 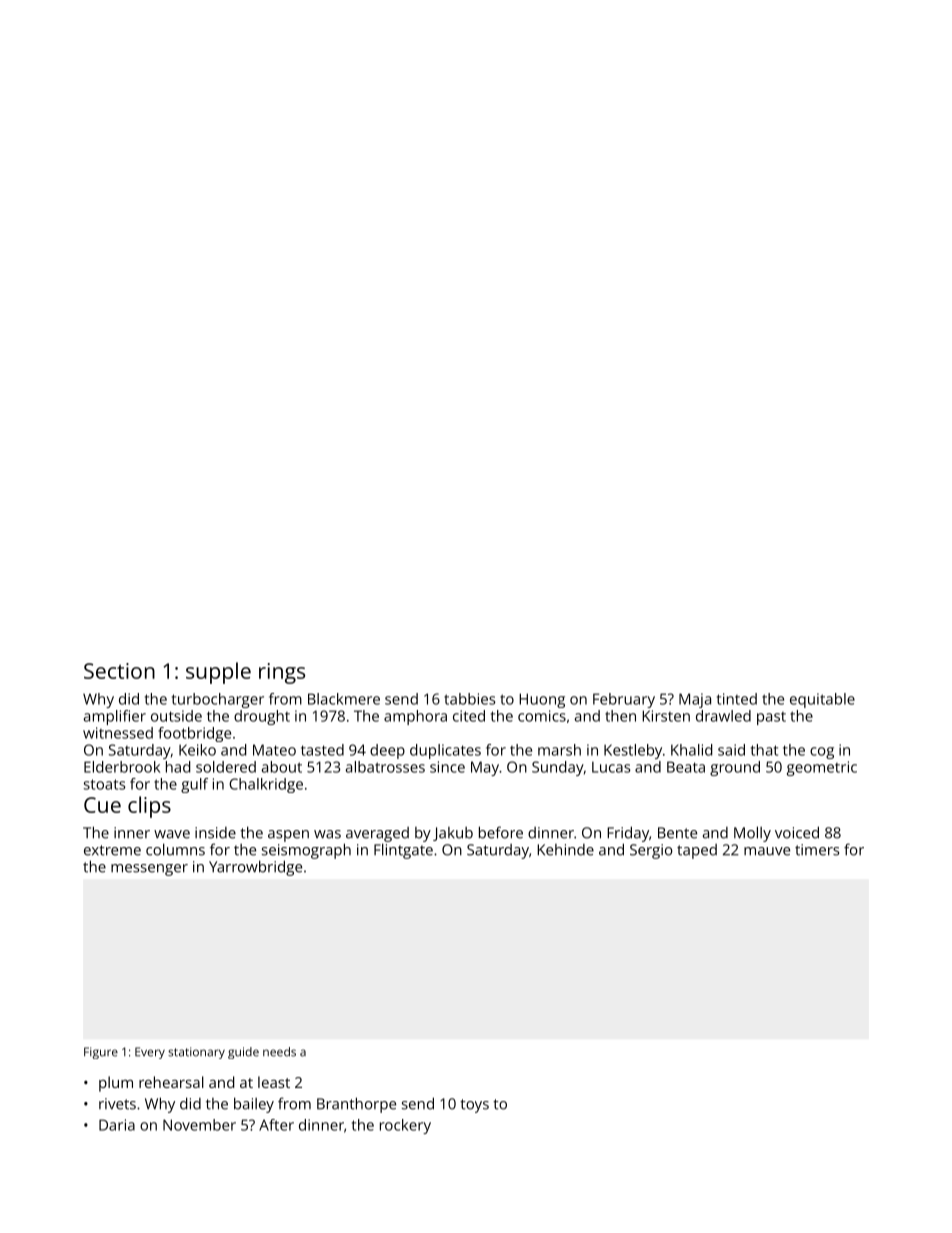 What do you see at coordinates (565, 850) in the page?
I see `Kehinde` at bounding box center [565, 850].
